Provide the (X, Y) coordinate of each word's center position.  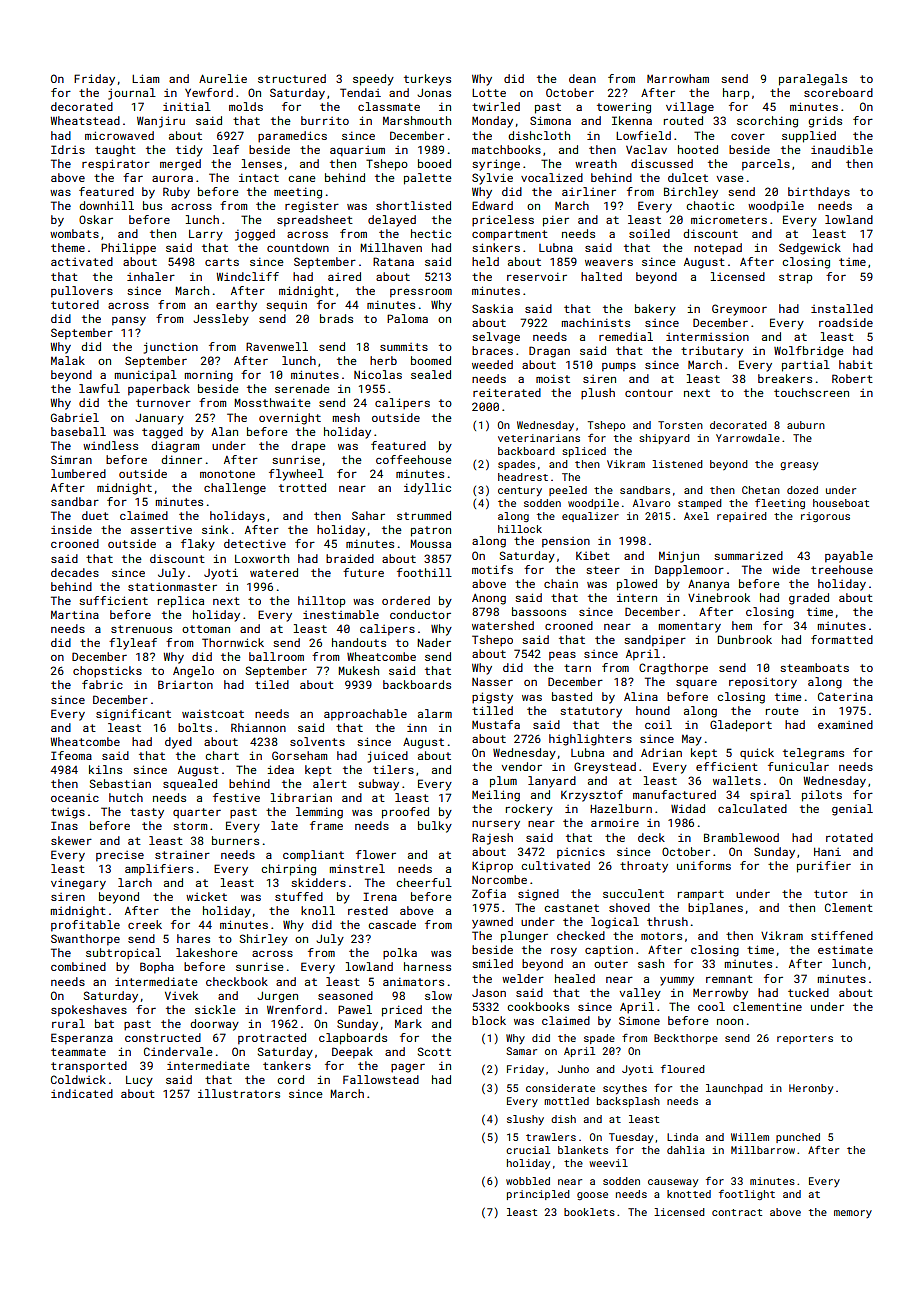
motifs (492, 569)
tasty (147, 813)
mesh (346, 417)
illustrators (239, 1093)
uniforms (704, 865)
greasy (799, 466)
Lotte (489, 93)
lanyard (552, 782)
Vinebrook (719, 597)
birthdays (819, 193)
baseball (78, 431)
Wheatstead (85, 120)
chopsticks (107, 672)
